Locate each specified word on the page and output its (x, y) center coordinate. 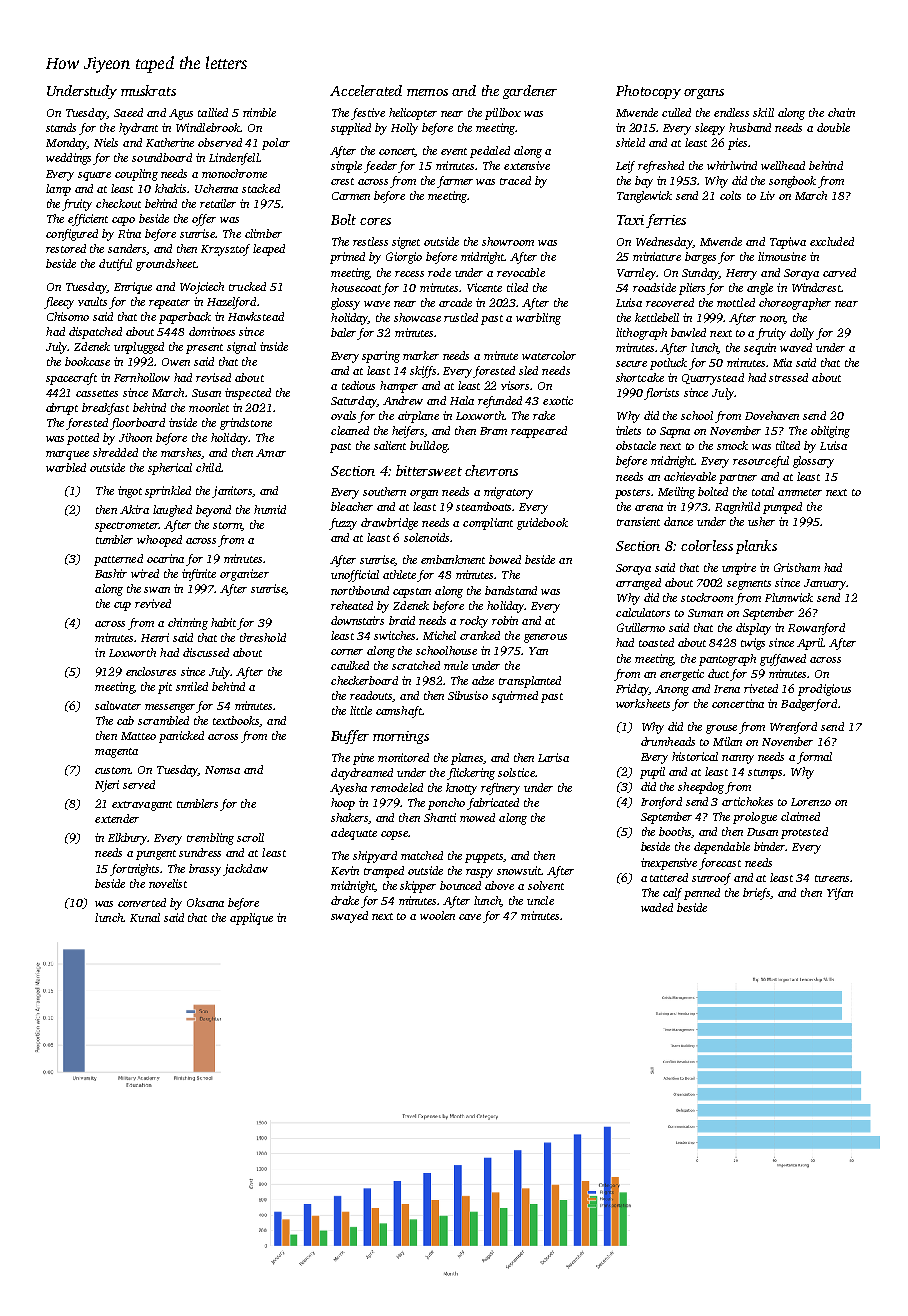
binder (770, 846)
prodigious (824, 690)
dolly (803, 334)
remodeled (397, 787)
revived (153, 603)
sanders (127, 248)
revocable (521, 272)
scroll (250, 837)
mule (456, 665)
